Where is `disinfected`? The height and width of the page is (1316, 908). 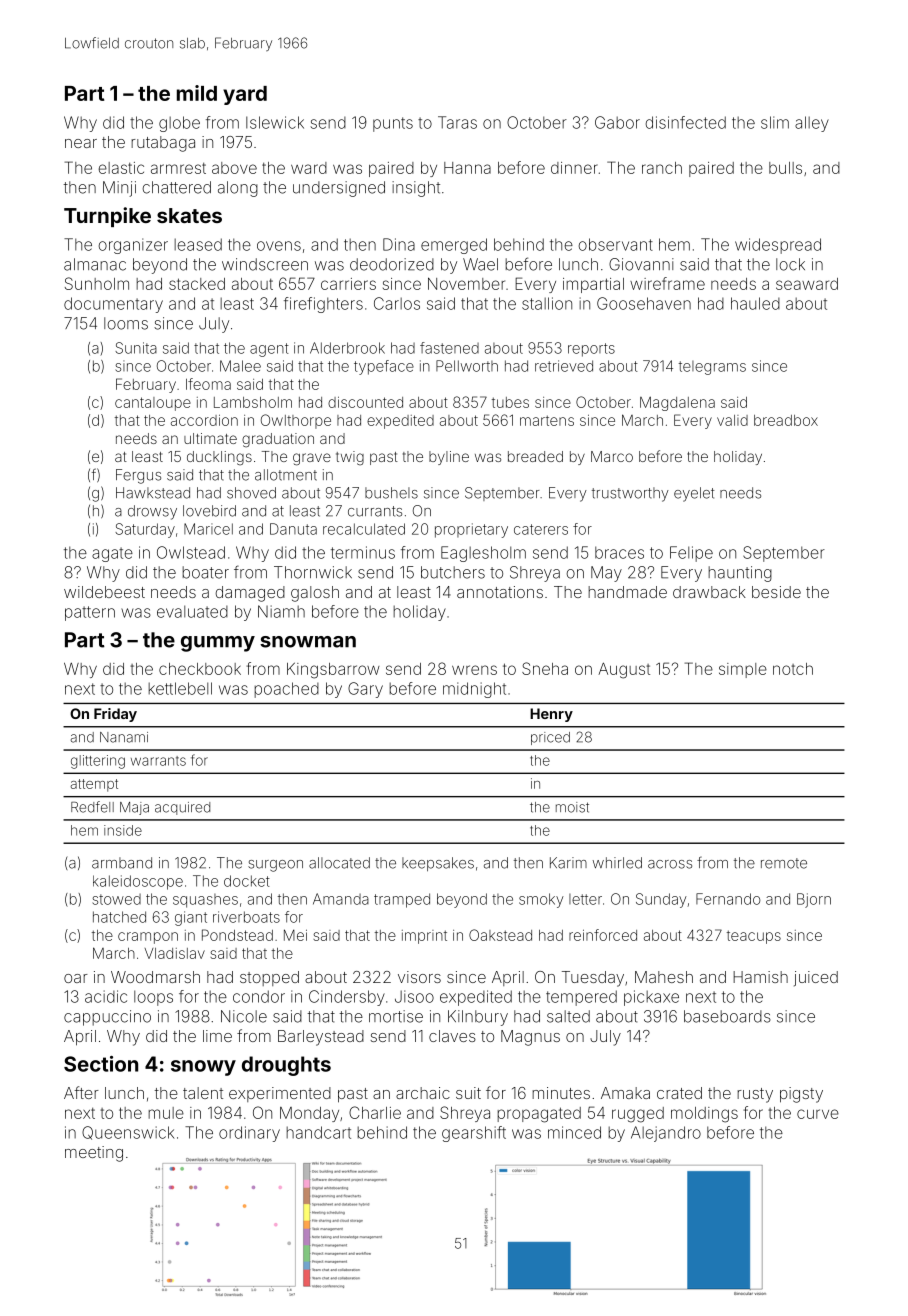
disinfected is located at coordinates (686, 122).
